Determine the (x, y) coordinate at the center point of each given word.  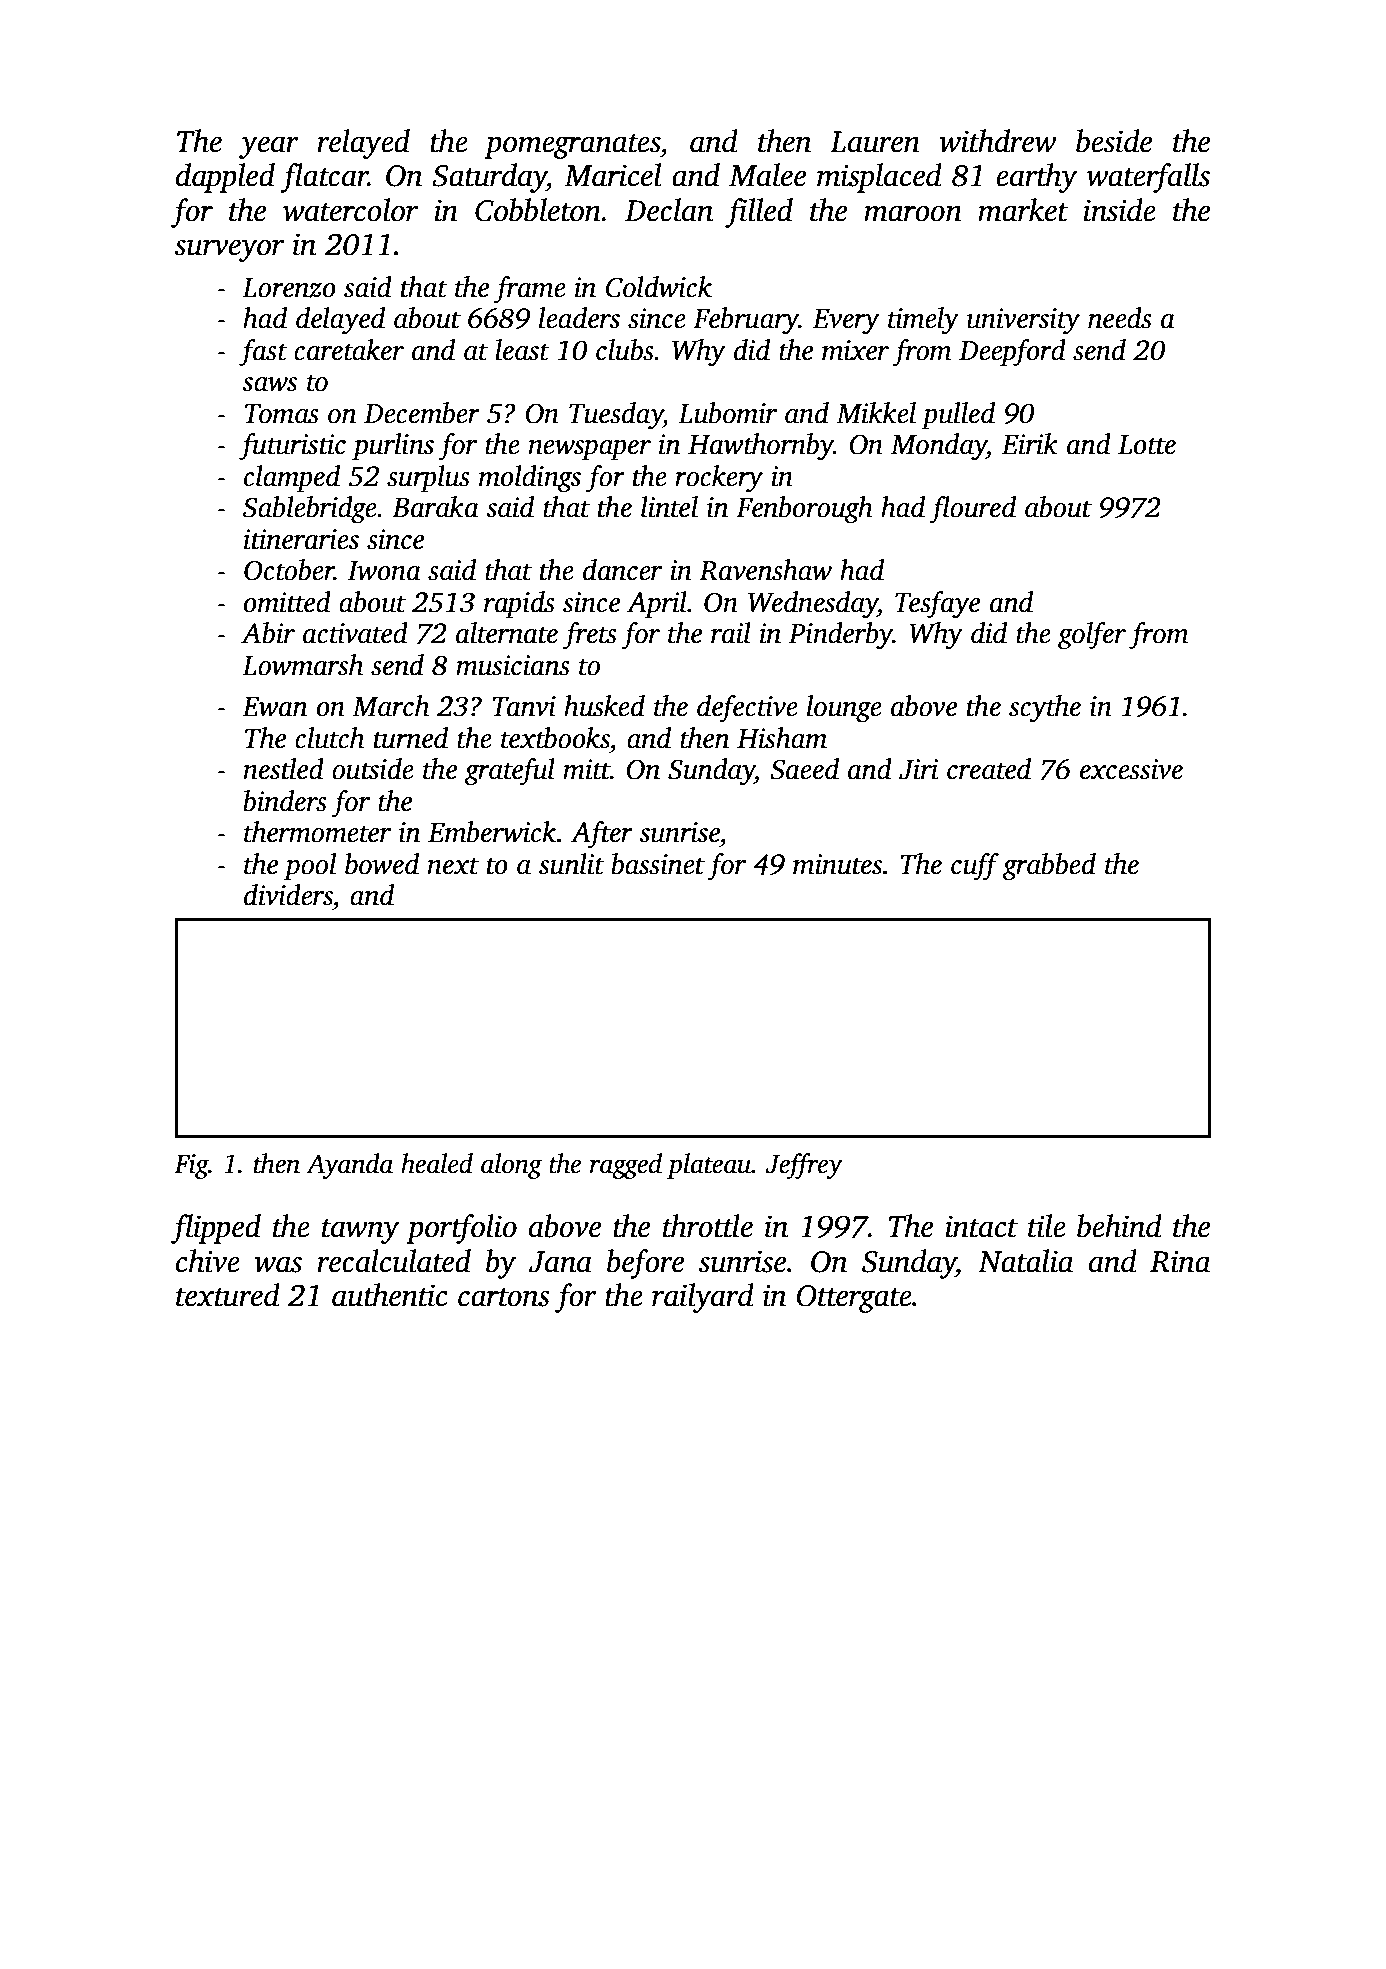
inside (1119, 210)
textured (228, 1295)
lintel (669, 507)
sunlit (571, 864)
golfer (1092, 636)
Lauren (875, 142)
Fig (191, 1166)
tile (1047, 1226)
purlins (393, 446)
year (269, 147)
